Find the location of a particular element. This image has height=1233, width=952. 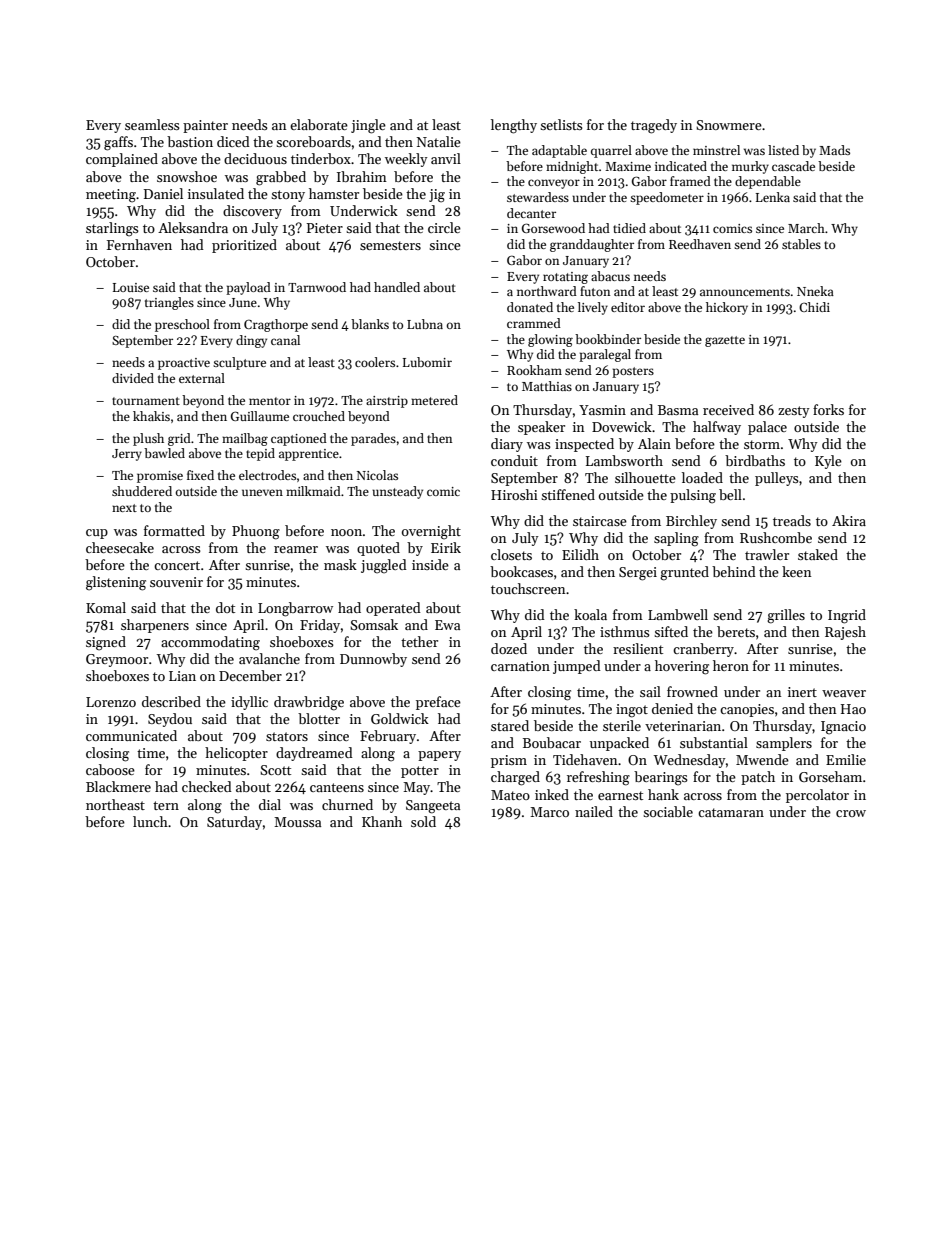

storm is located at coordinates (762, 444).
